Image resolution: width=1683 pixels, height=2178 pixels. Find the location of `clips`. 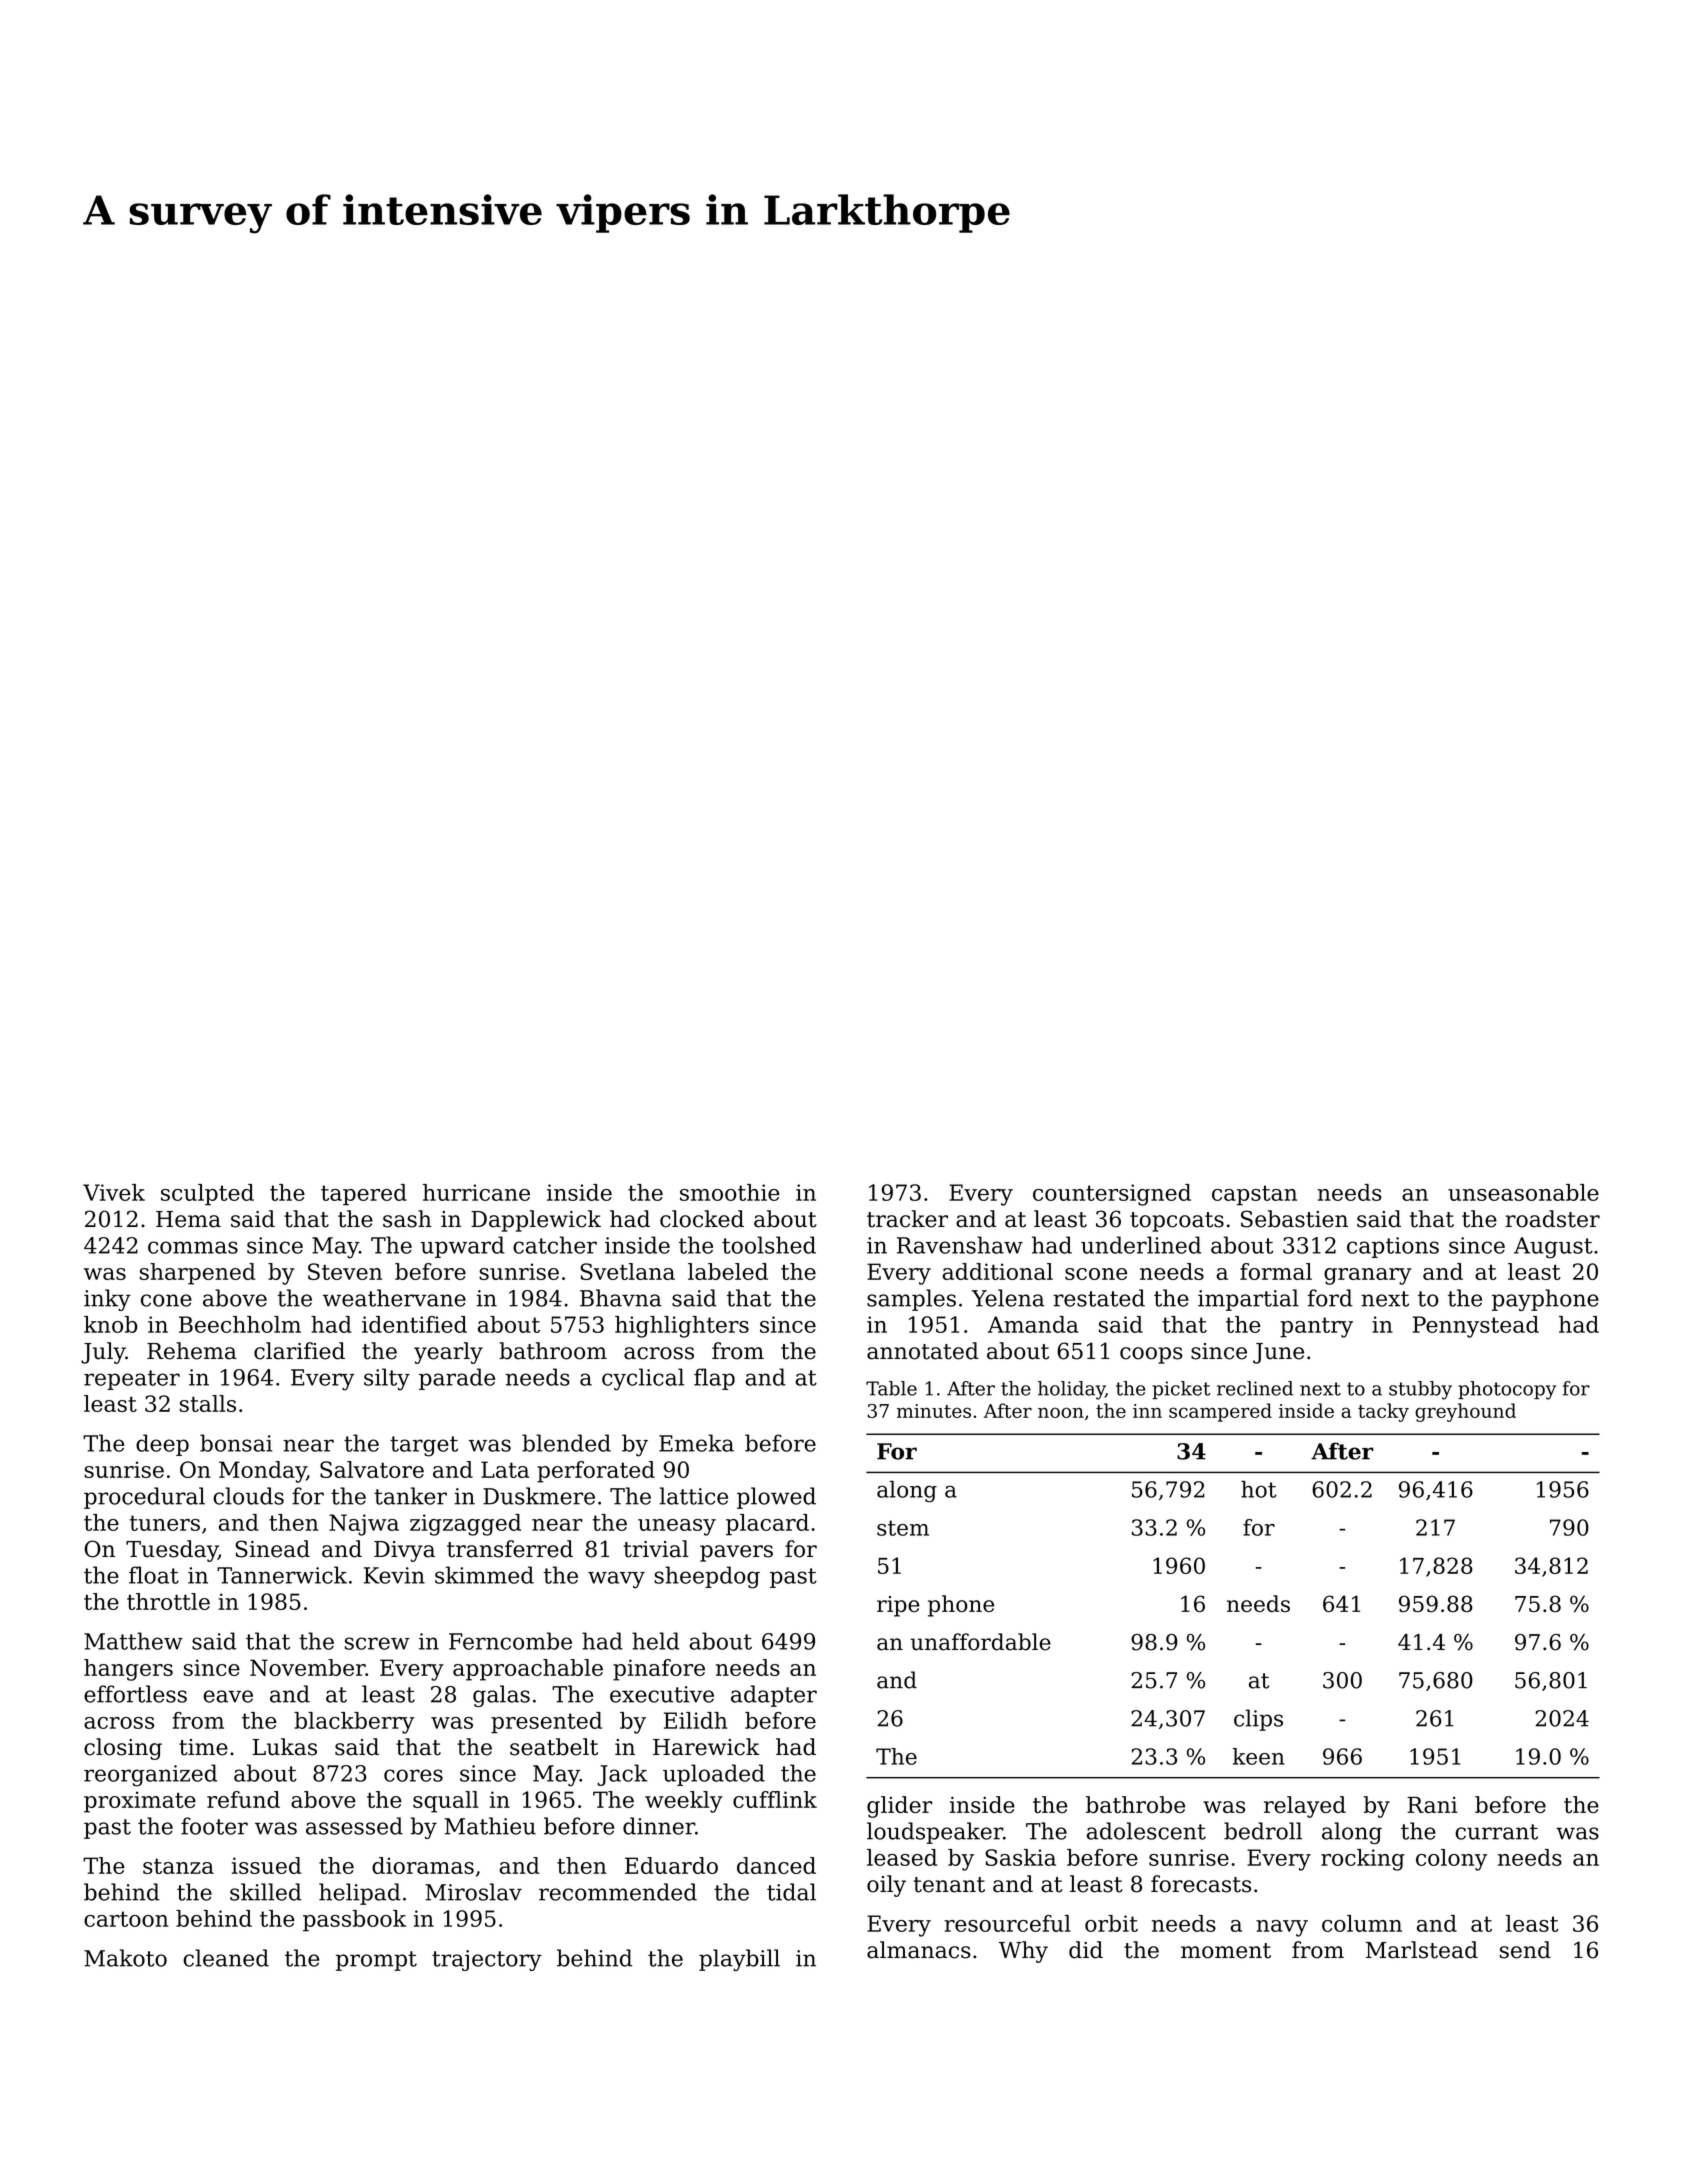

clips is located at coordinates (1258, 1720).
